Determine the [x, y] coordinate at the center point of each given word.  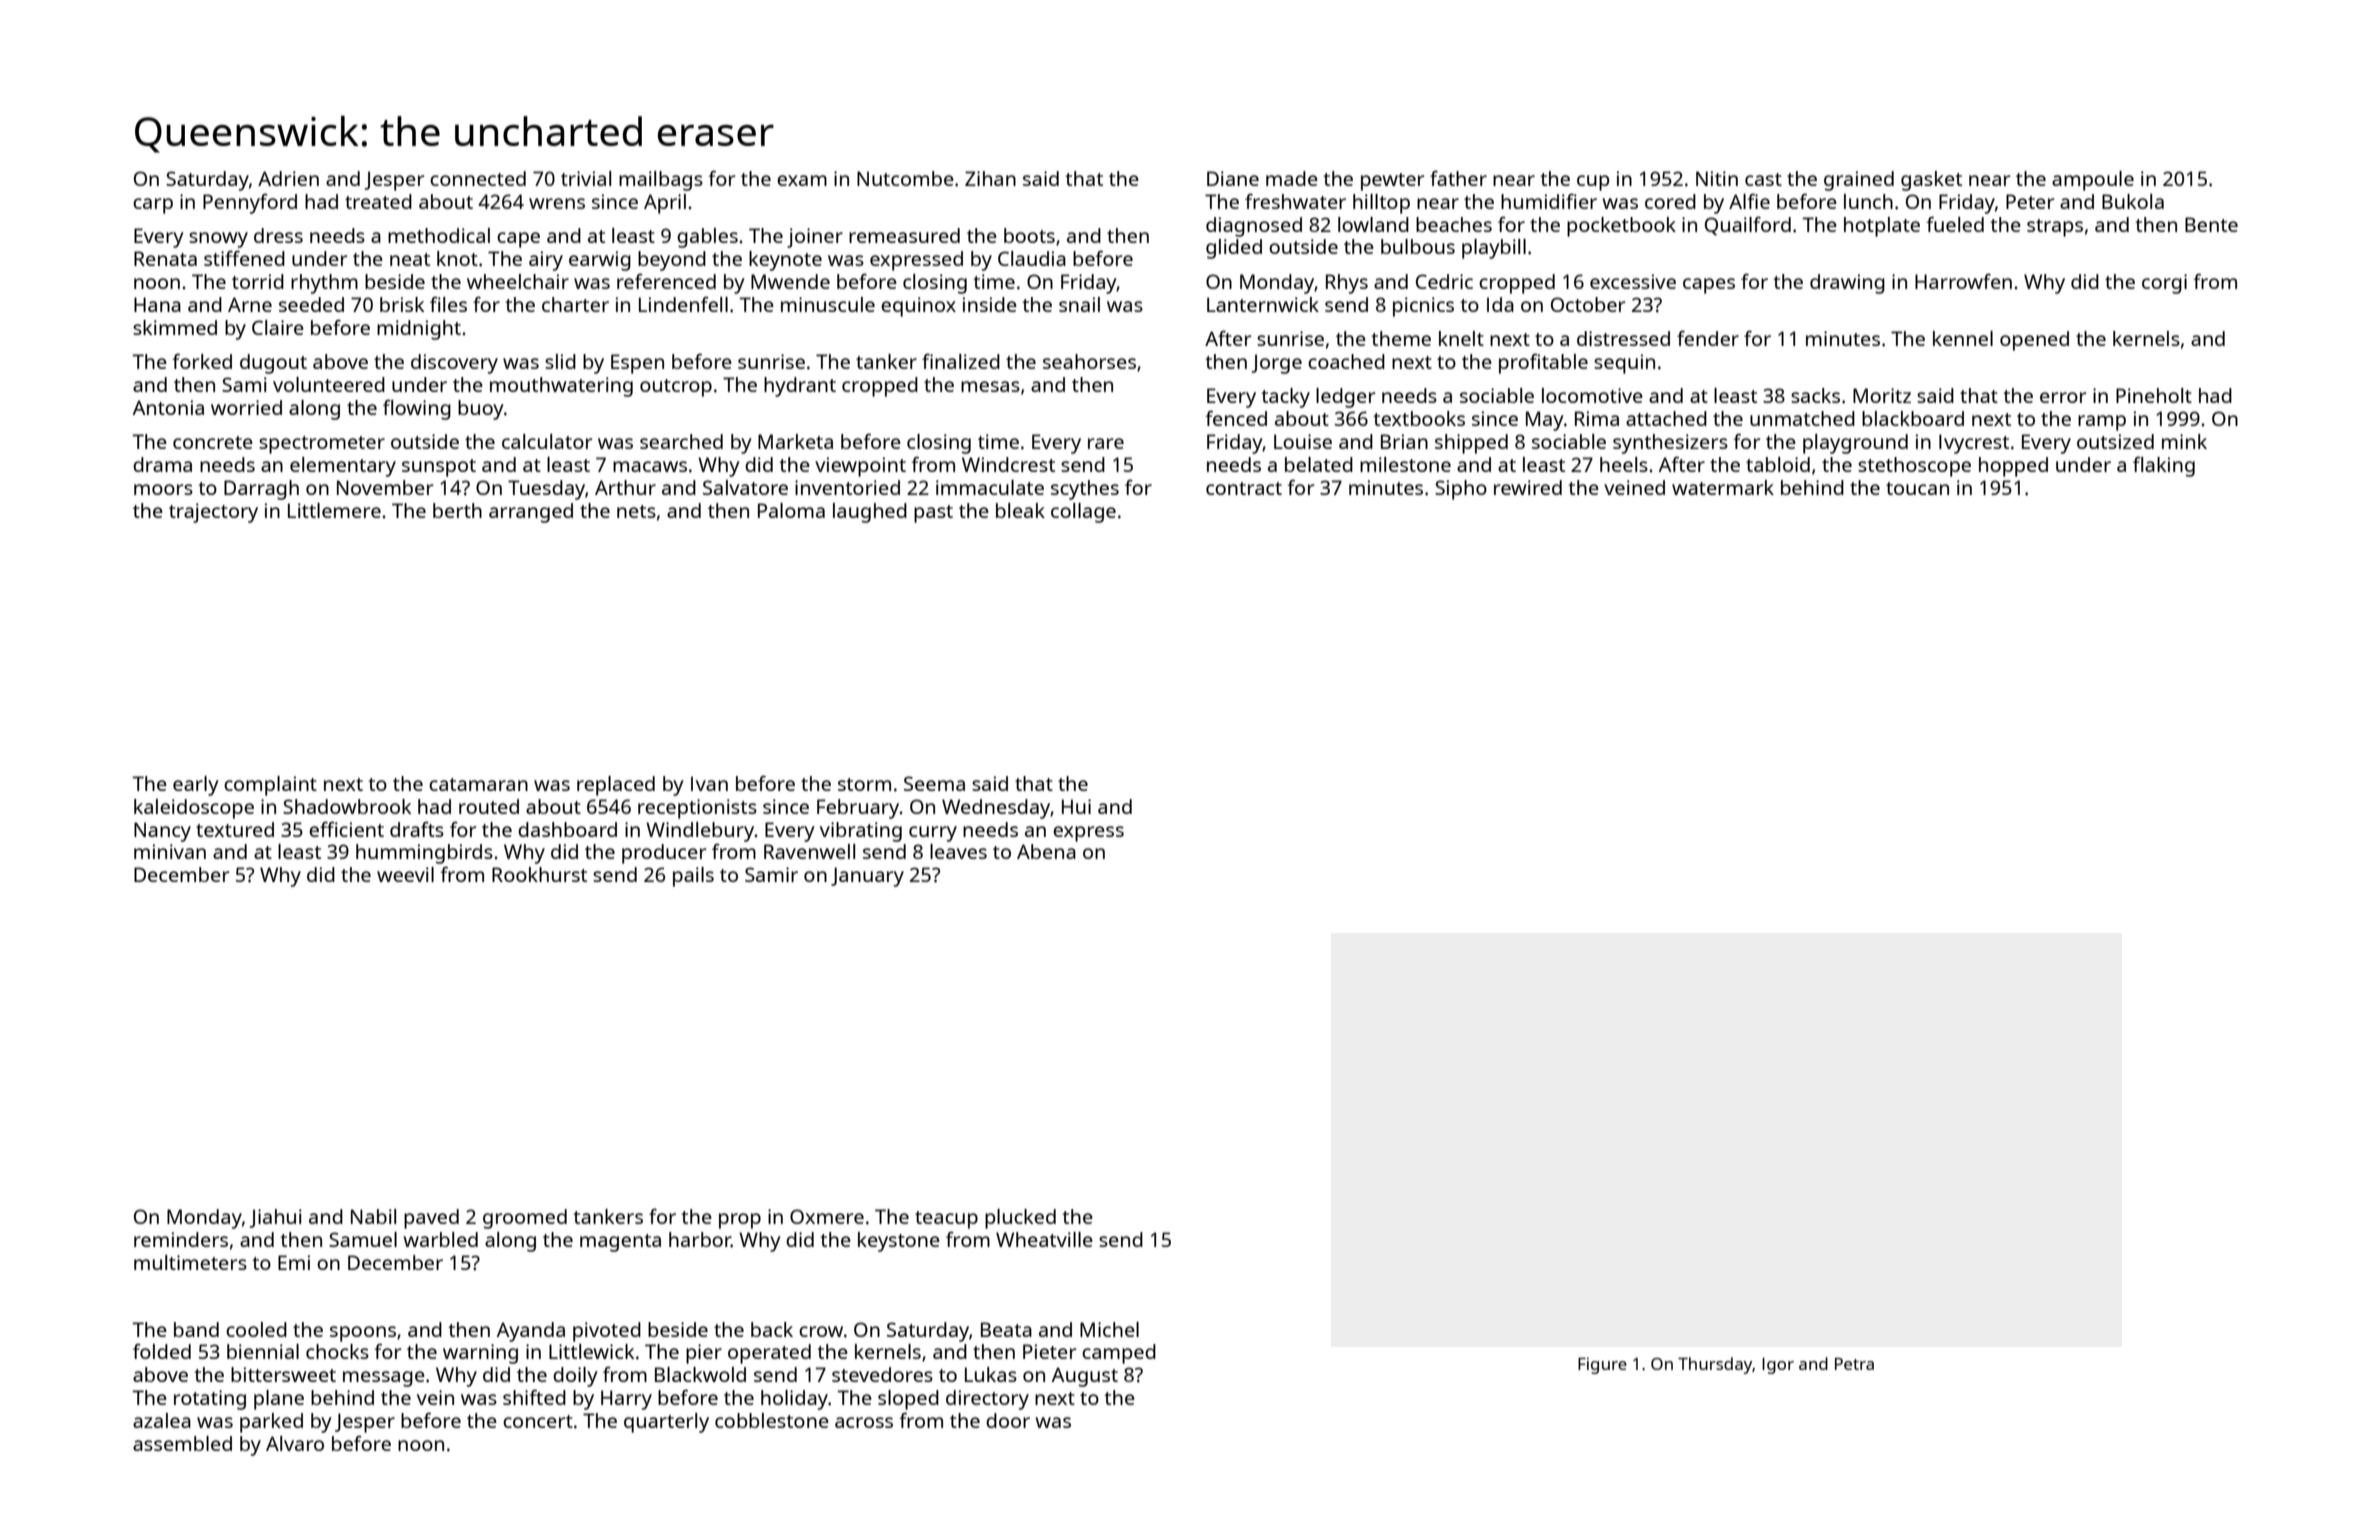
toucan [1917, 488]
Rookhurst [539, 874]
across [864, 1422]
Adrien [288, 178]
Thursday [1715, 1365]
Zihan [990, 178]
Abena [1046, 851]
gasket [1931, 181]
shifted [534, 1397]
